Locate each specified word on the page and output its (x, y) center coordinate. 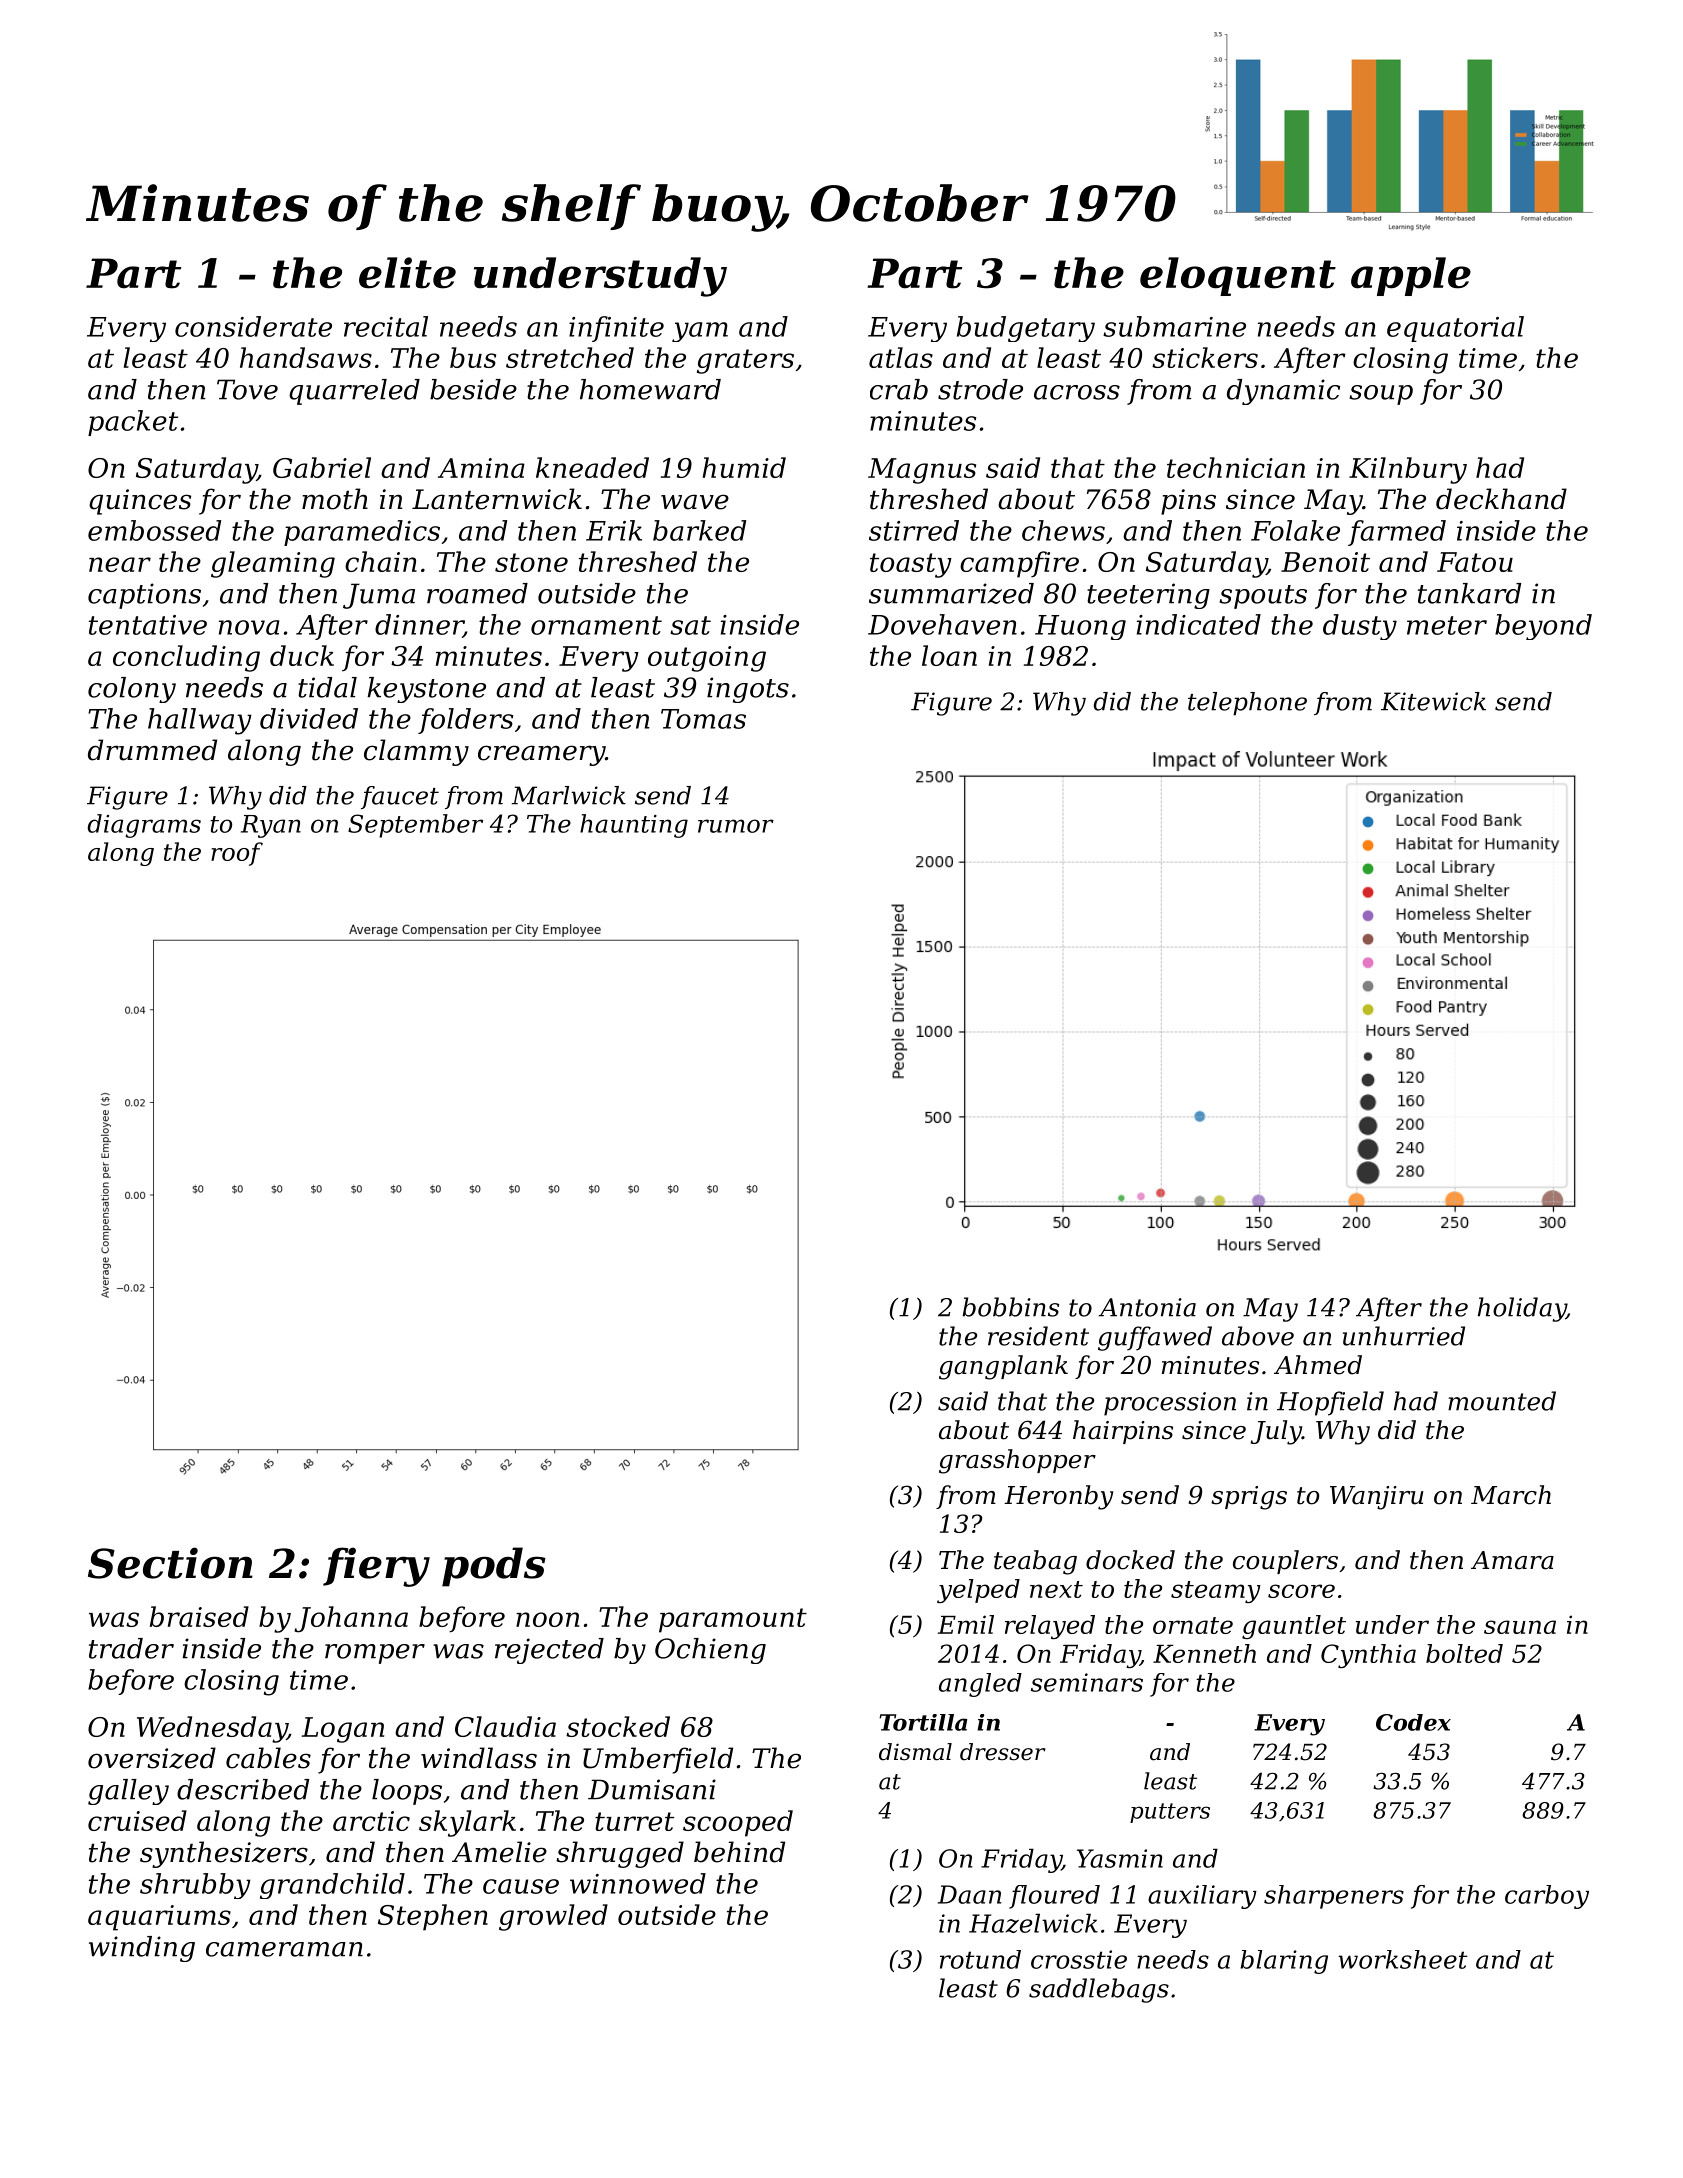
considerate (253, 326)
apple (1411, 276)
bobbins (1010, 1307)
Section (170, 1563)
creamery (541, 755)
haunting (634, 826)
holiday (1522, 1309)
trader (131, 1648)
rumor (736, 826)
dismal (915, 1752)
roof (237, 854)
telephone (1247, 704)
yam (700, 332)
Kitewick (1433, 701)
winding (142, 1949)
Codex (1413, 1722)
